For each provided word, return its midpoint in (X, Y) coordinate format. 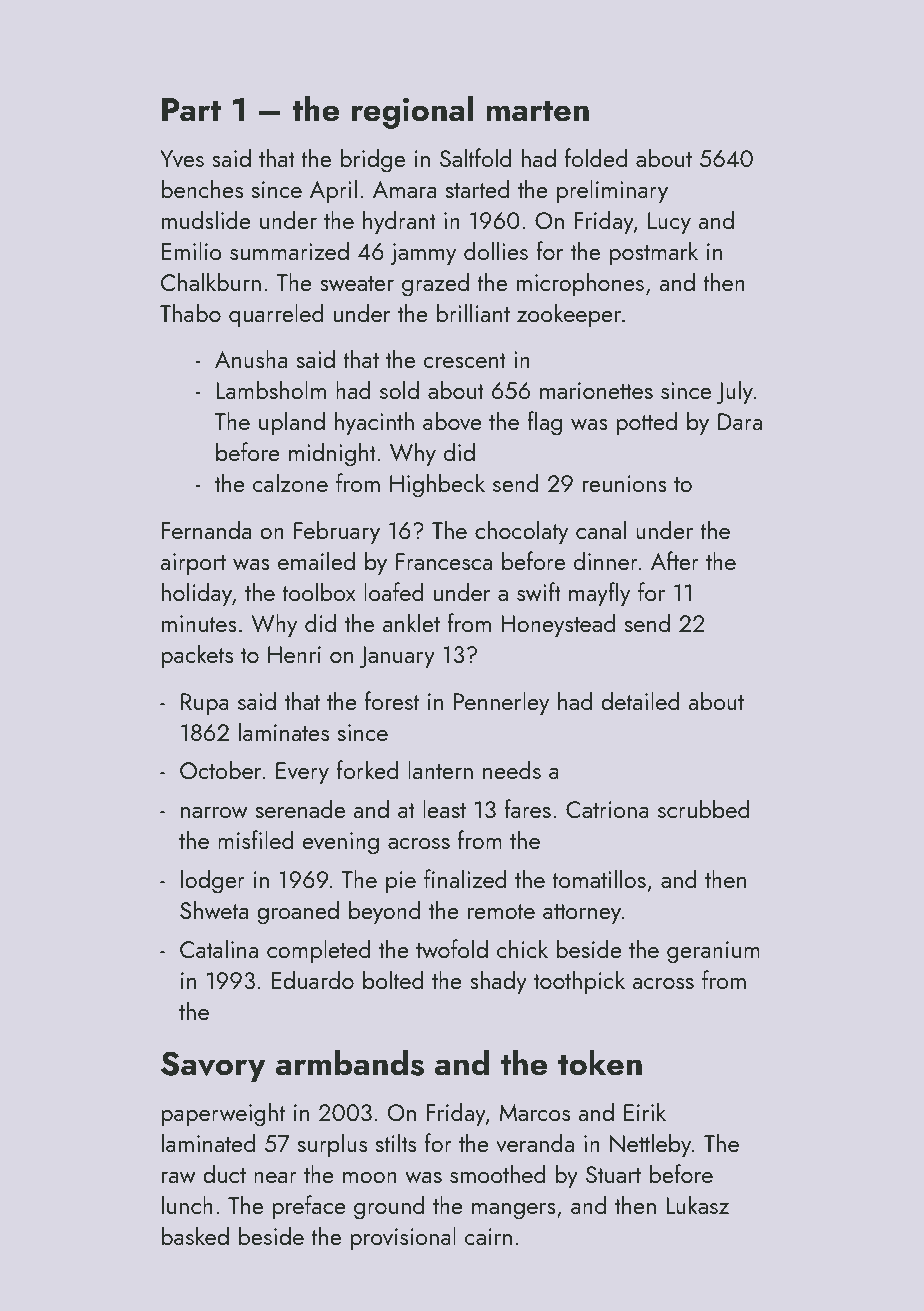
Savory (213, 1066)
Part (191, 110)
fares (527, 808)
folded (596, 157)
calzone (290, 482)
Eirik (645, 1111)
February (337, 532)
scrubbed (704, 808)
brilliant (473, 312)
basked (195, 1235)
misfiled (256, 839)
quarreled (276, 315)
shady (498, 982)
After (675, 560)
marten (537, 111)
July (734, 392)
